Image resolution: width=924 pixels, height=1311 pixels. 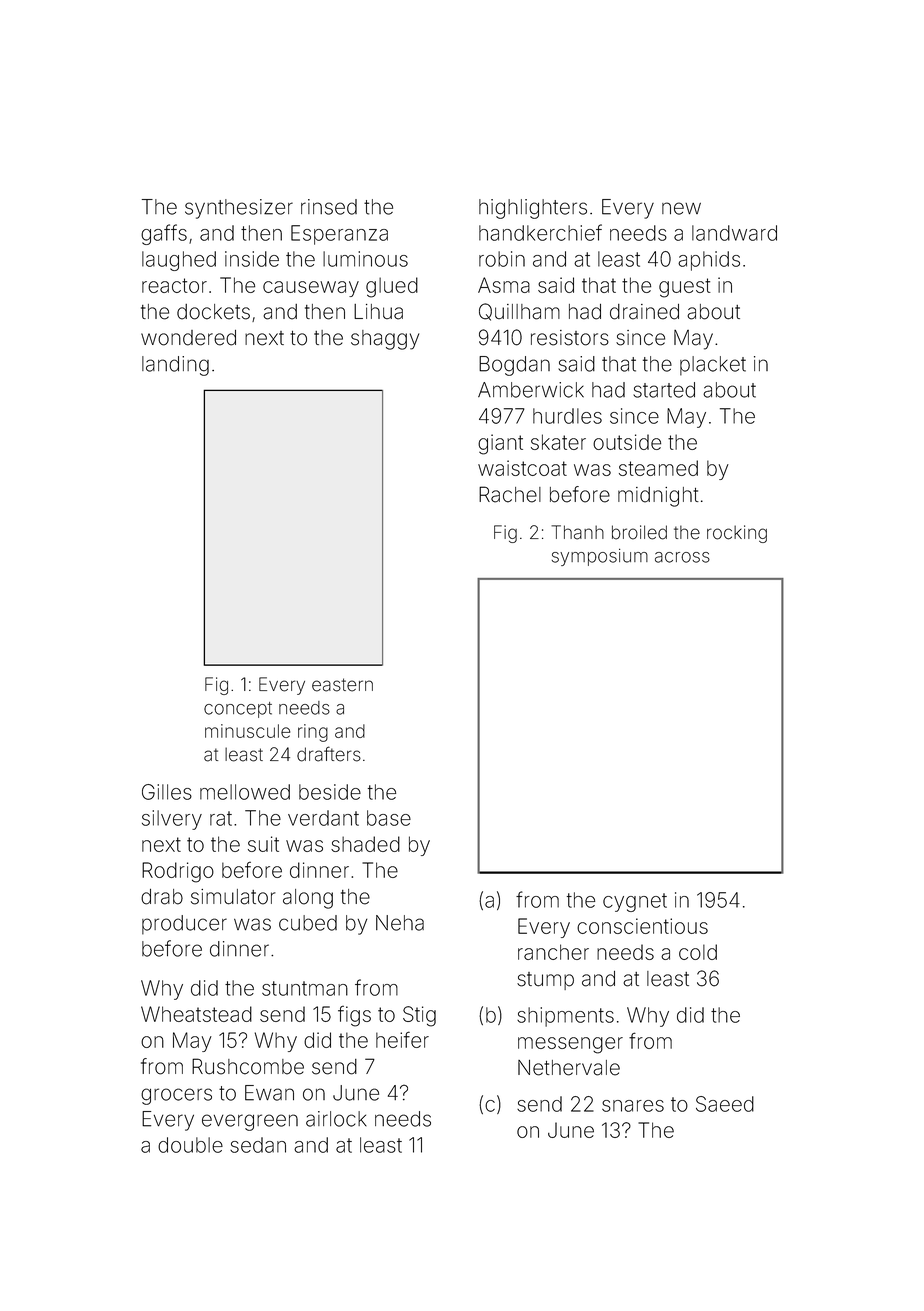 What do you see at coordinates (558, 442) in the screenshot?
I see `skater` at bounding box center [558, 442].
